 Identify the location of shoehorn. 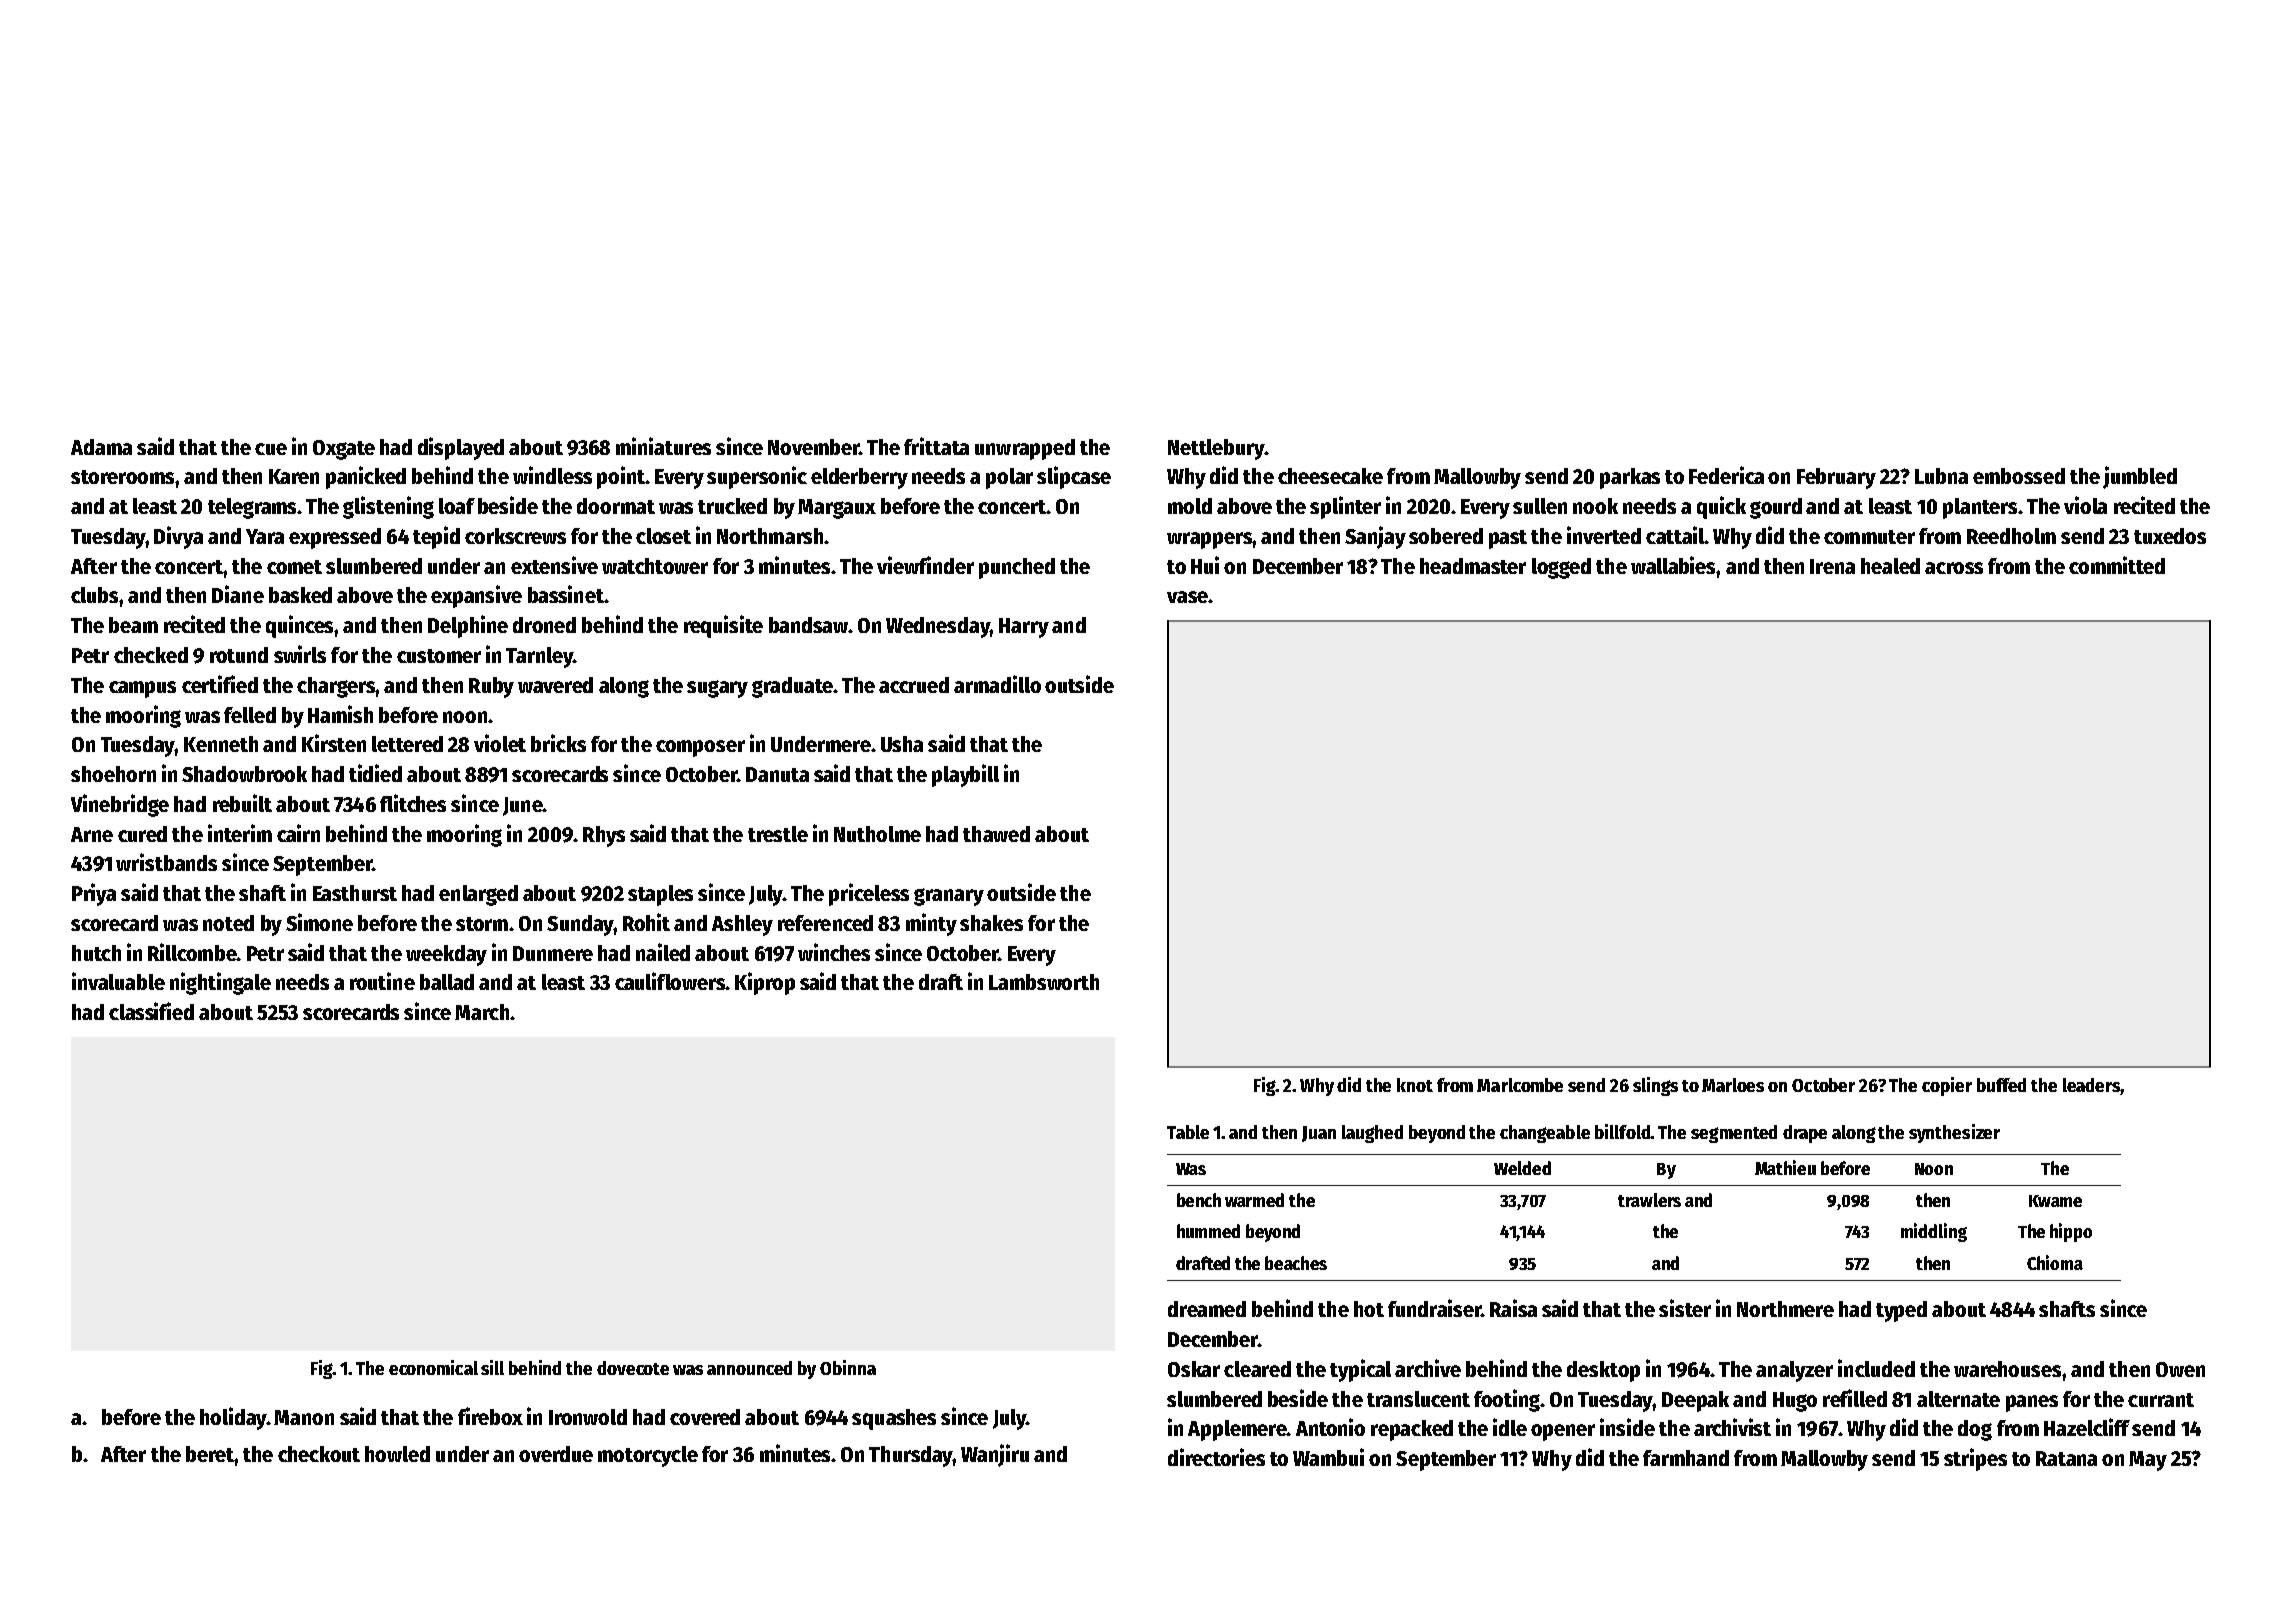
(113, 774).
